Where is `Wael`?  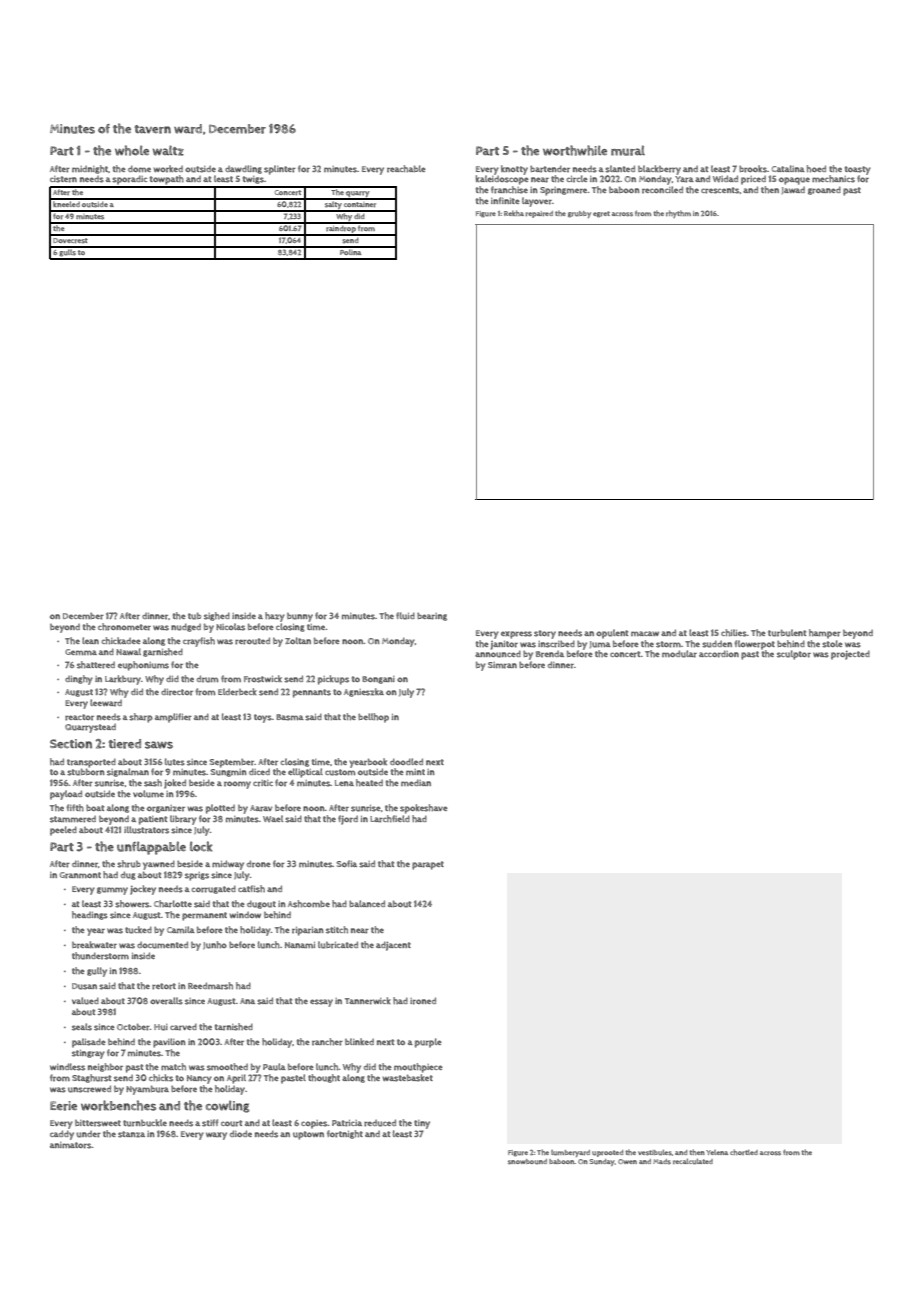
Wael is located at coordinates (273, 818).
